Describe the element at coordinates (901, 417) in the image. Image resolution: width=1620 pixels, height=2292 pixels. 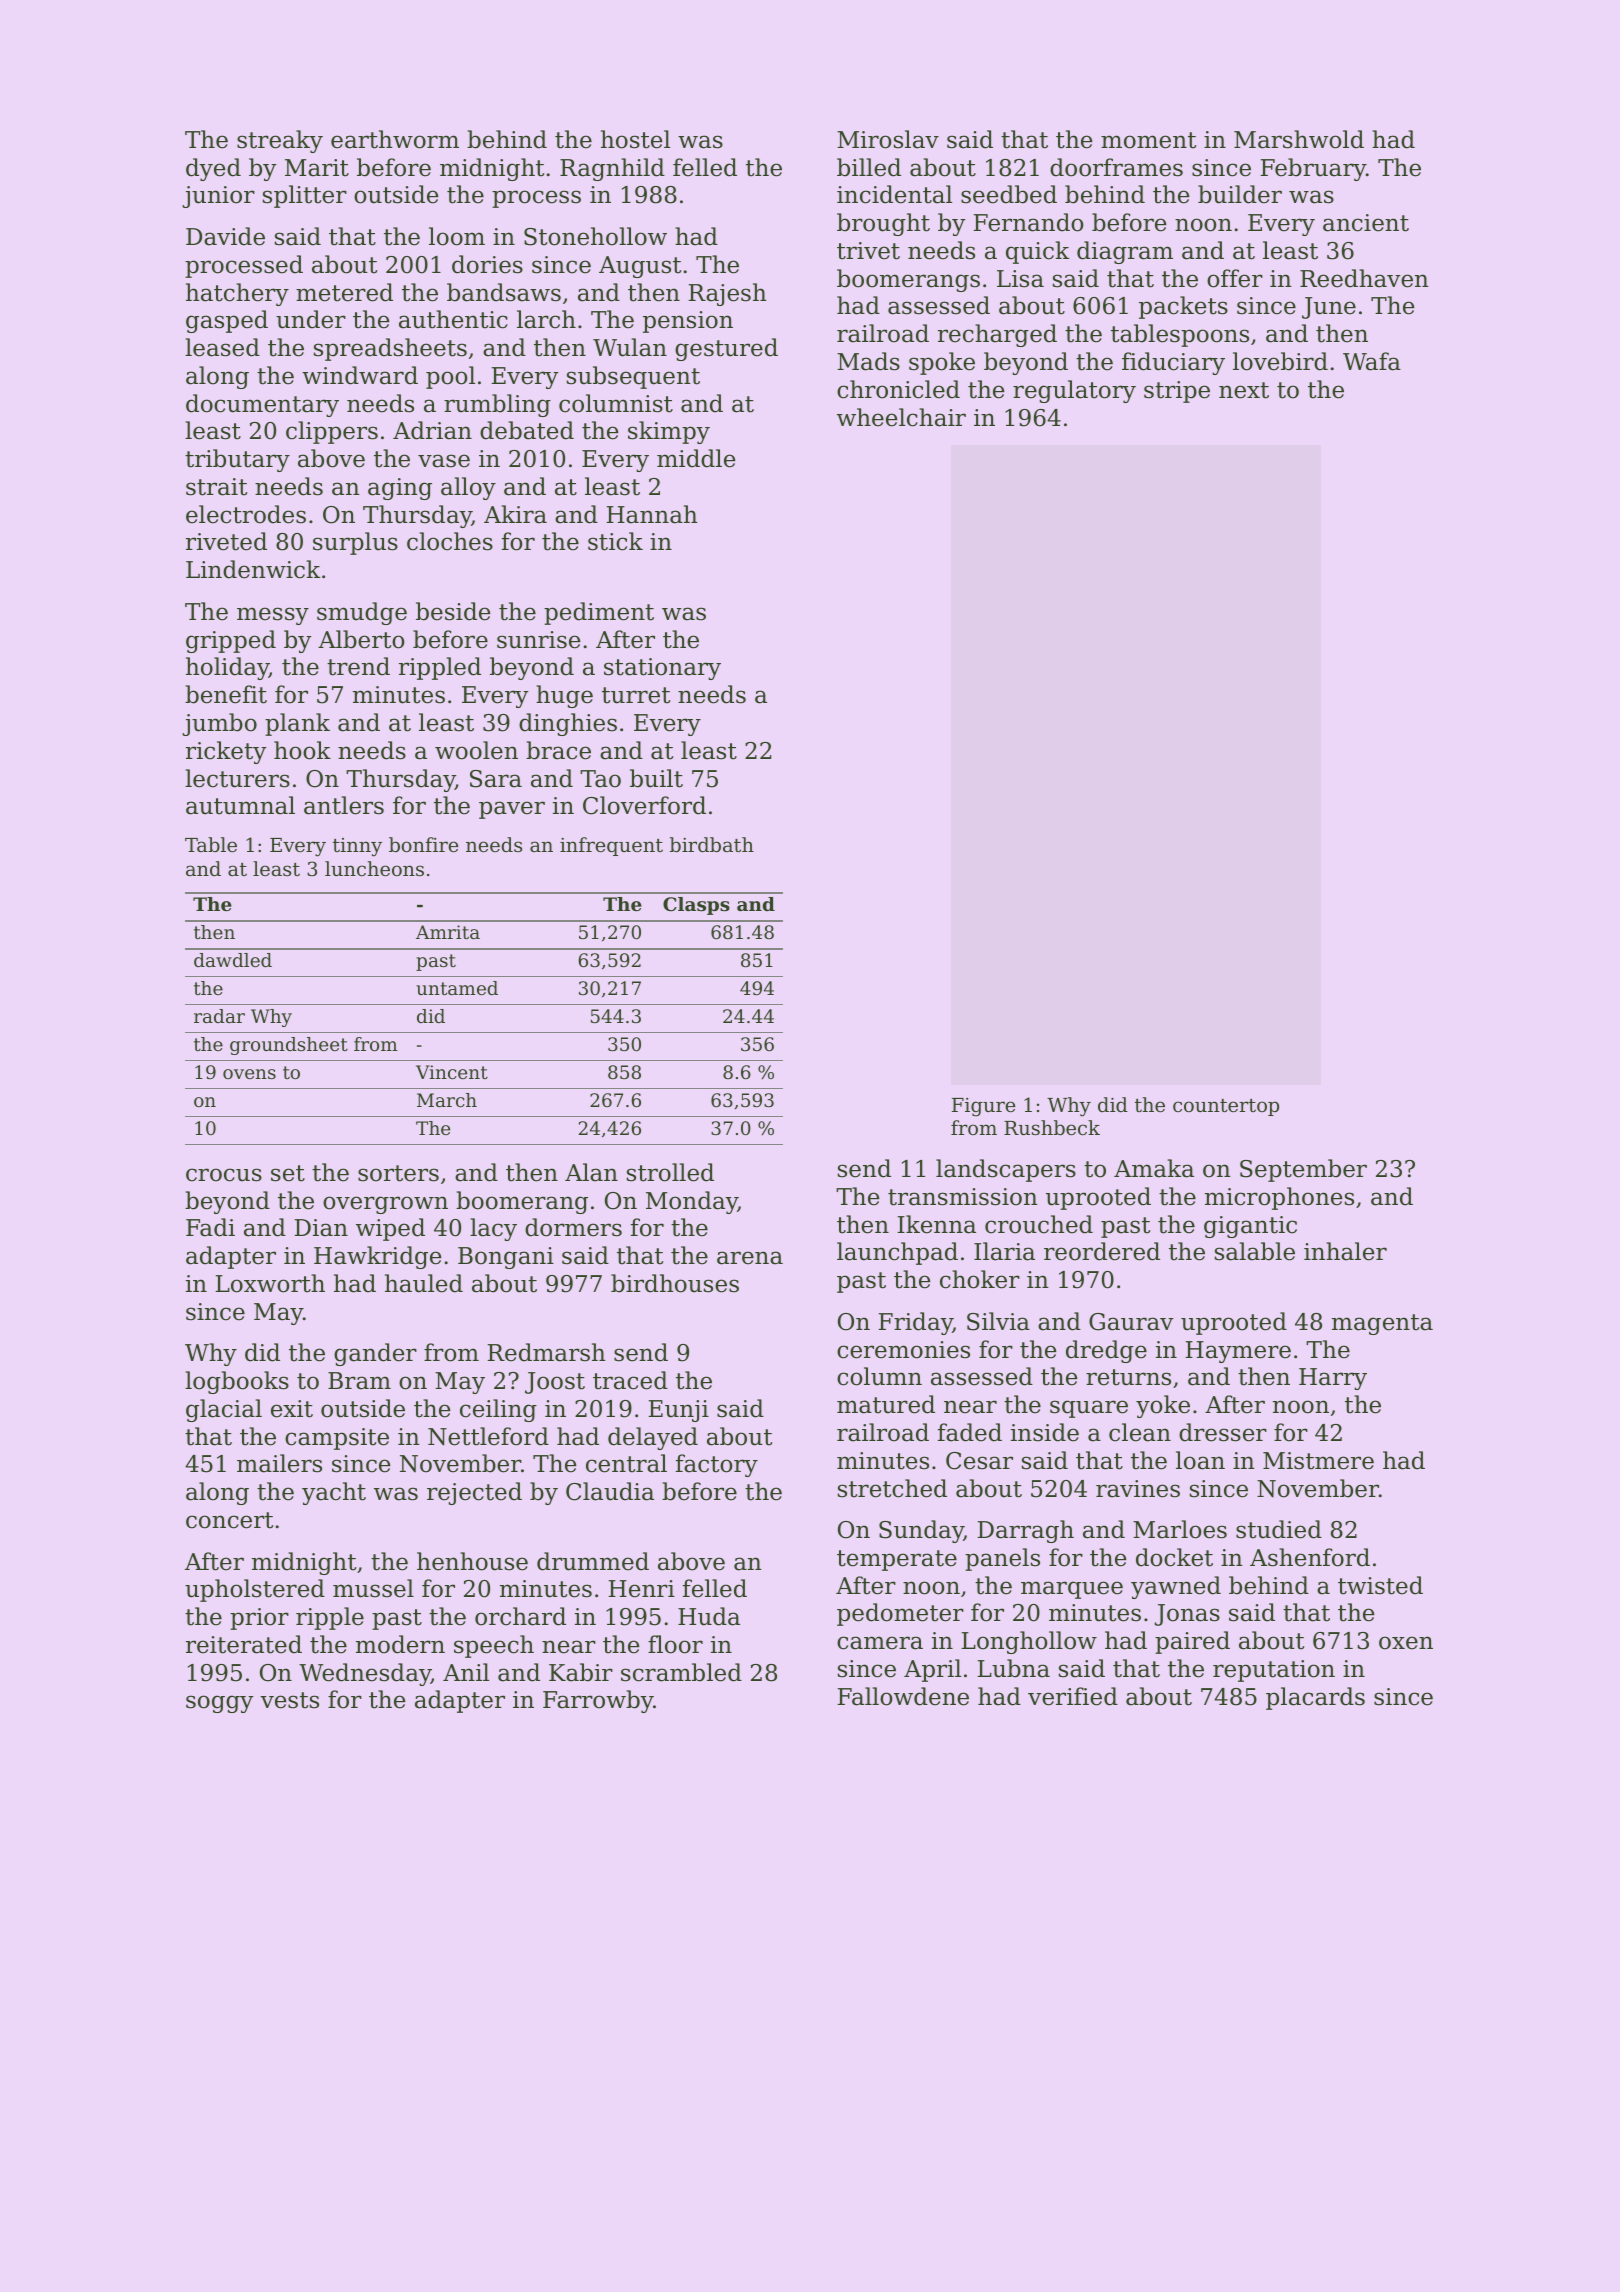
I see `wheelchair` at that location.
